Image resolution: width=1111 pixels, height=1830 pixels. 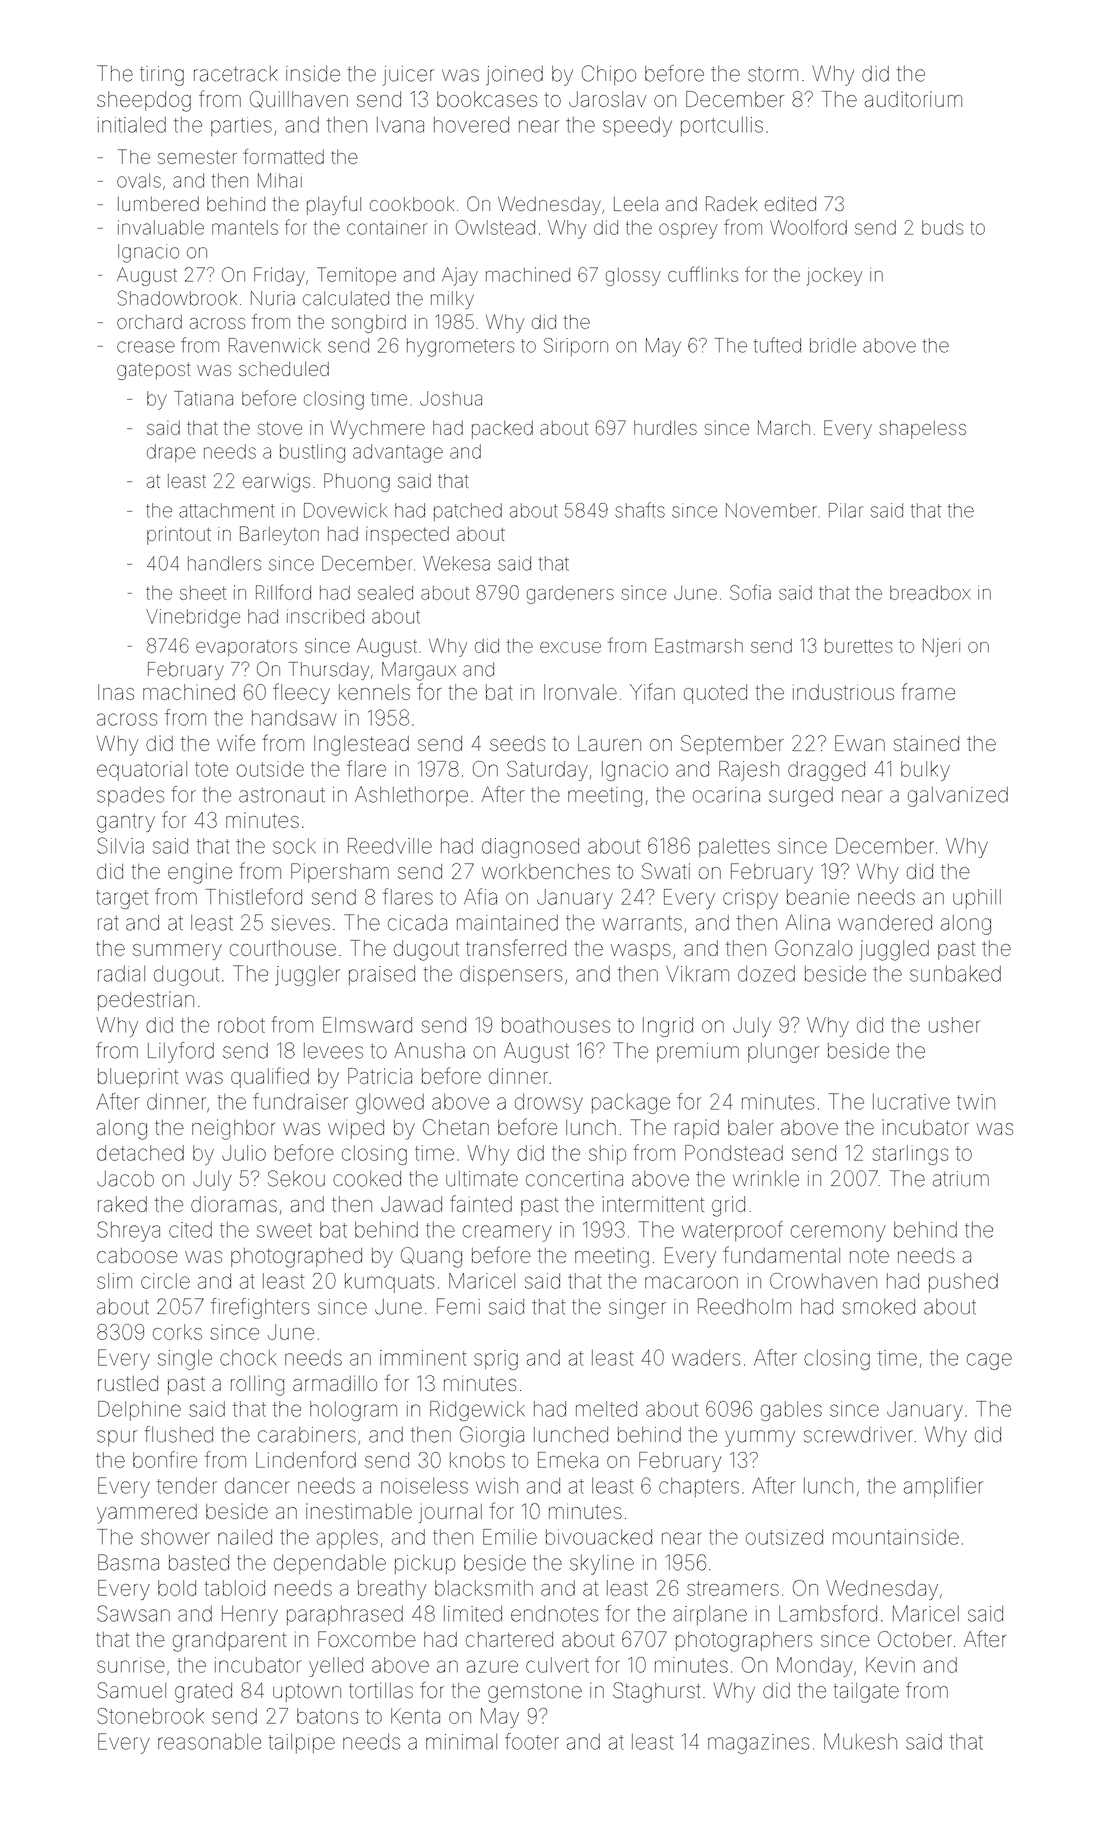 I want to click on breadbox, so click(x=930, y=593).
